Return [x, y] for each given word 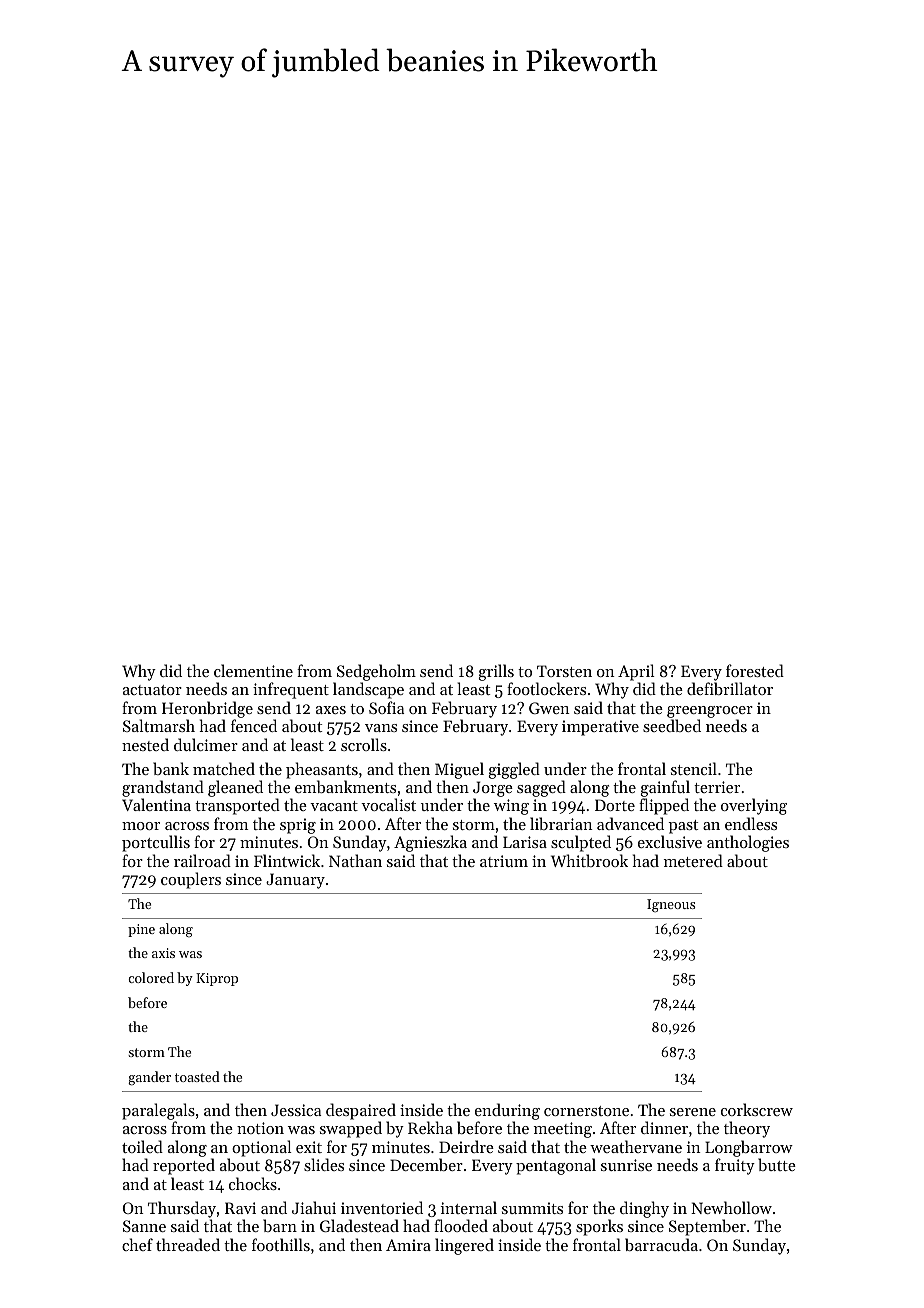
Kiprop [217, 979]
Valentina [156, 804]
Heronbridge [207, 709]
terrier [717, 787]
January [295, 881]
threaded [188, 1244]
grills [496, 672]
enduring [507, 1111]
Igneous [671, 906]
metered [693, 860]
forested [755, 670]
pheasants [322, 770]
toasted [197, 1076]
